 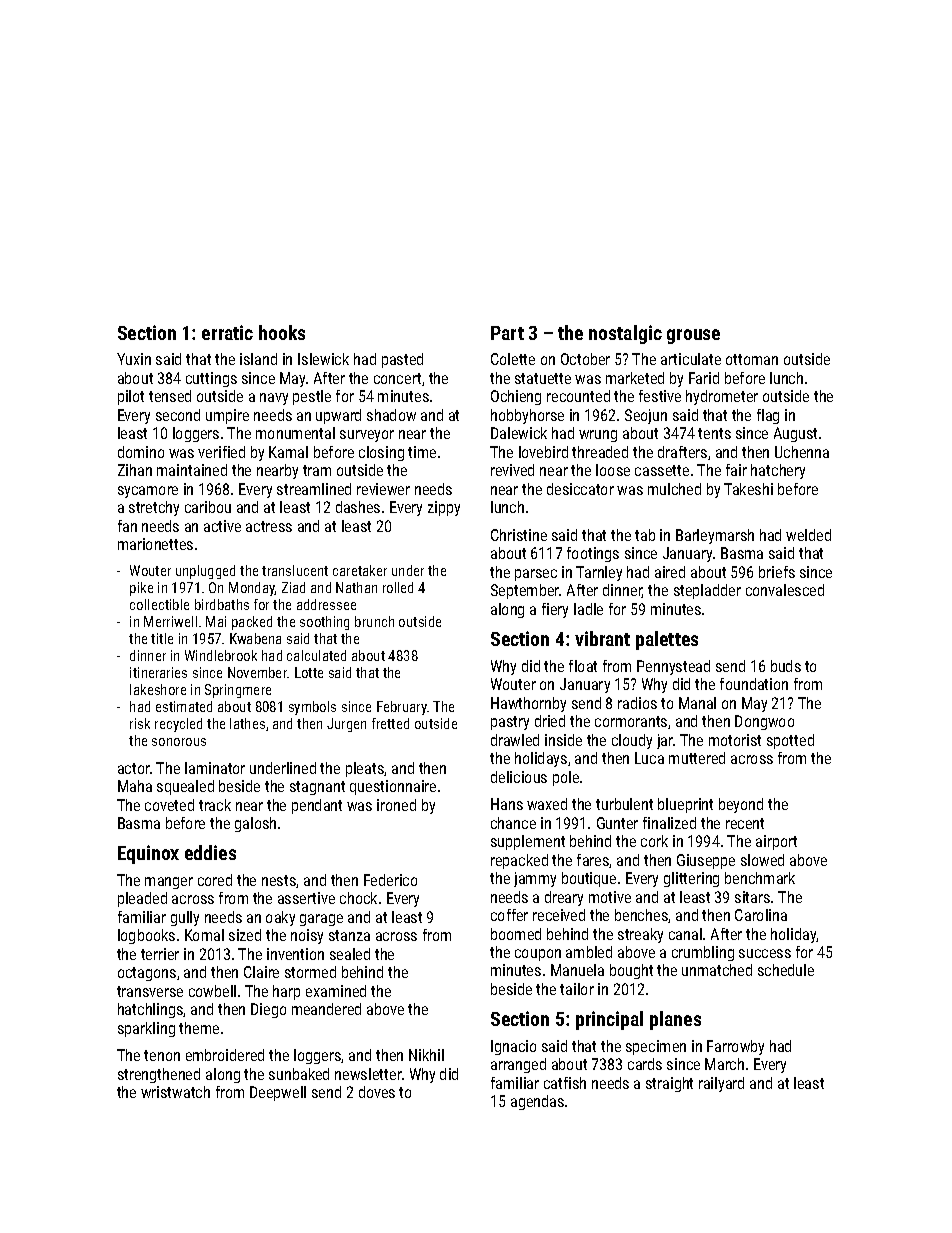 I want to click on Ignacio, so click(x=513, y=1047).
